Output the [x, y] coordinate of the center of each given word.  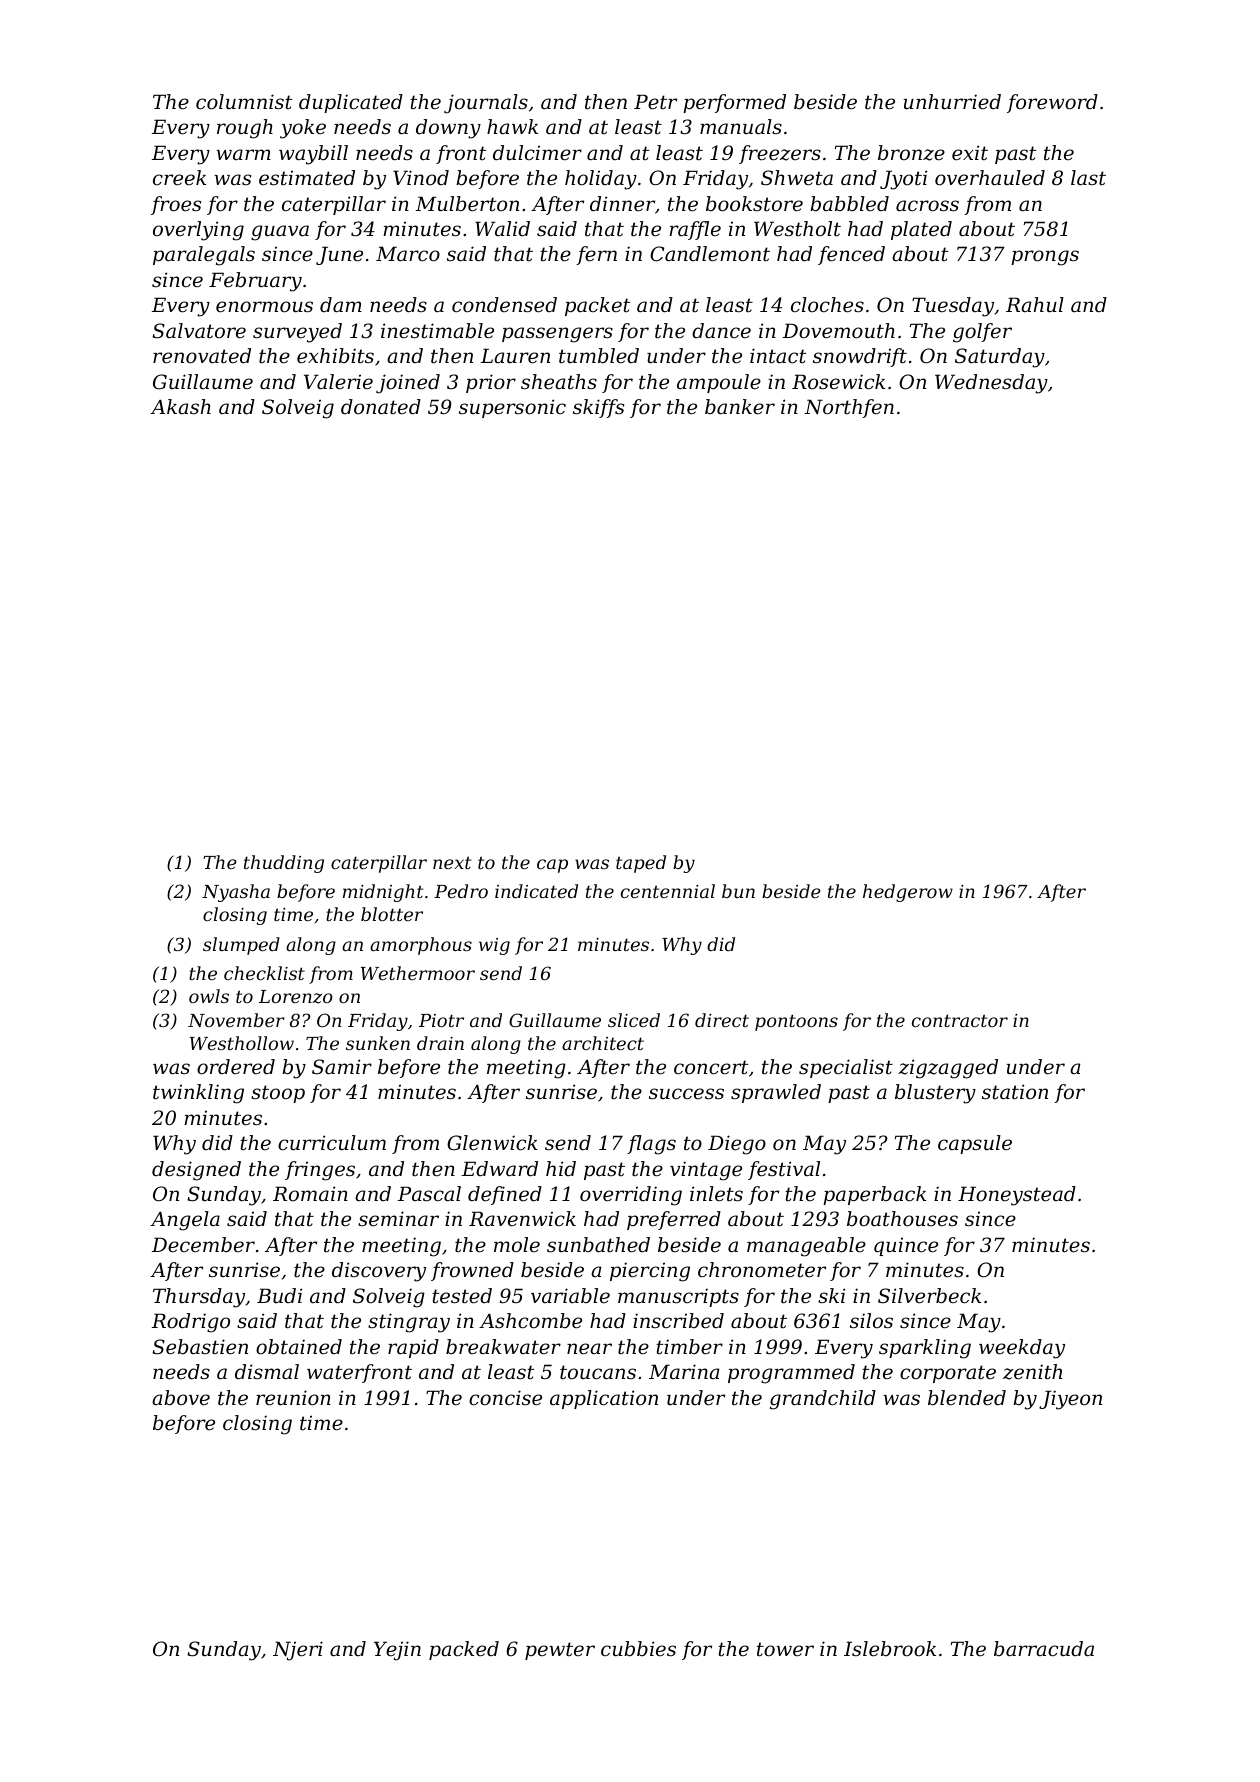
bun [738, 891]
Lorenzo [296, 997]
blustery [935, 1094]
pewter [560, 1651]
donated [381, 407]
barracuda [1044, 1649]
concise [505, 1398]
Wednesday [991, 384]
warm [243, 154]
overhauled [990, 178]
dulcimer [537, 153]
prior [491, 383]
